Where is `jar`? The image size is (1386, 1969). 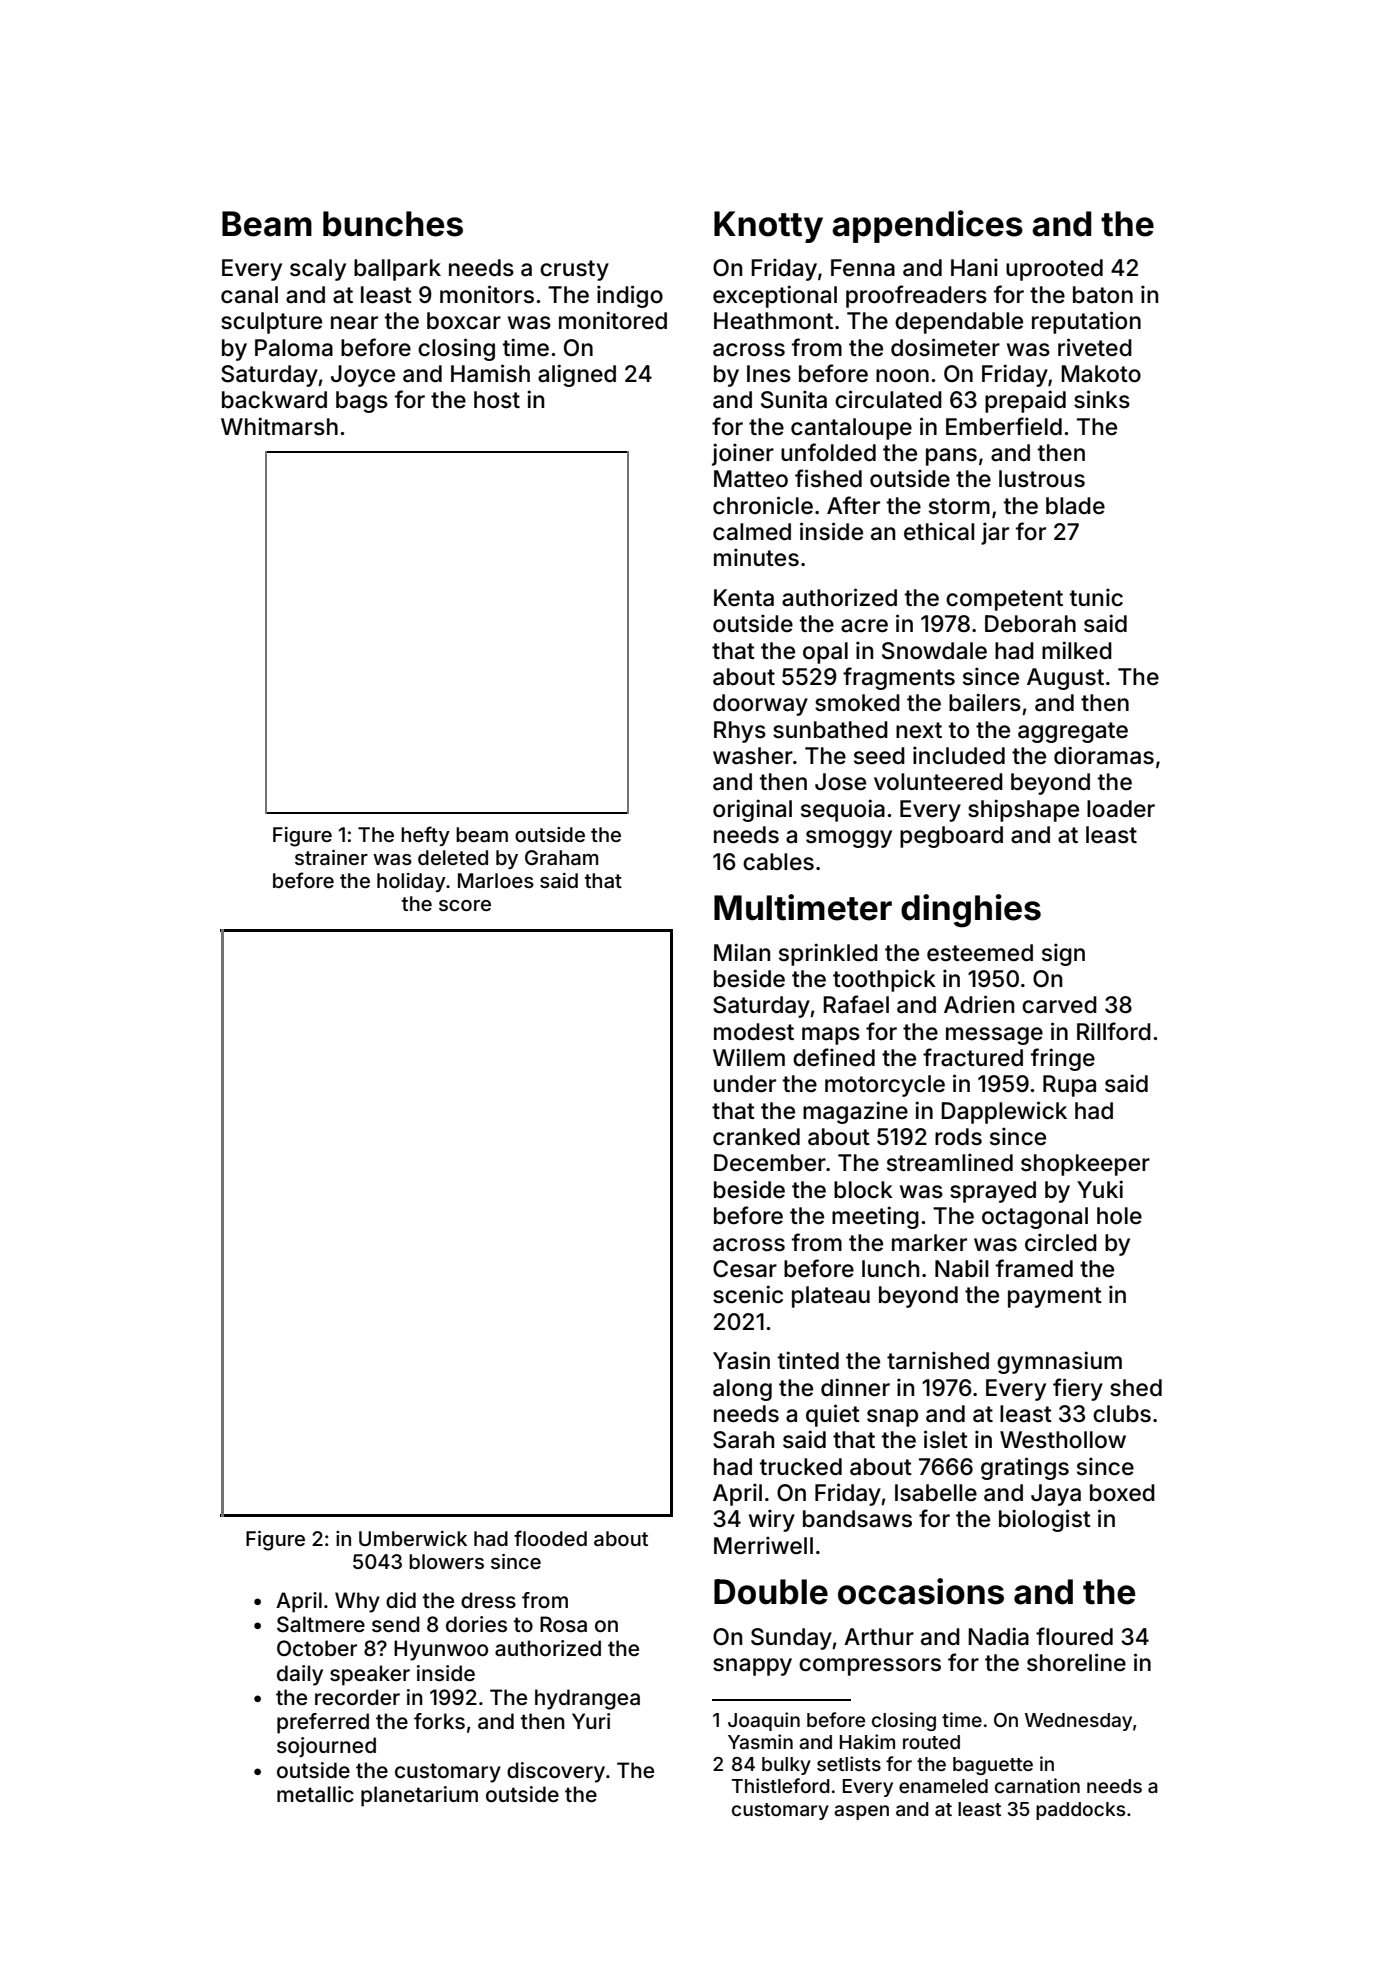 jar is located at coordinates (995, 533).
